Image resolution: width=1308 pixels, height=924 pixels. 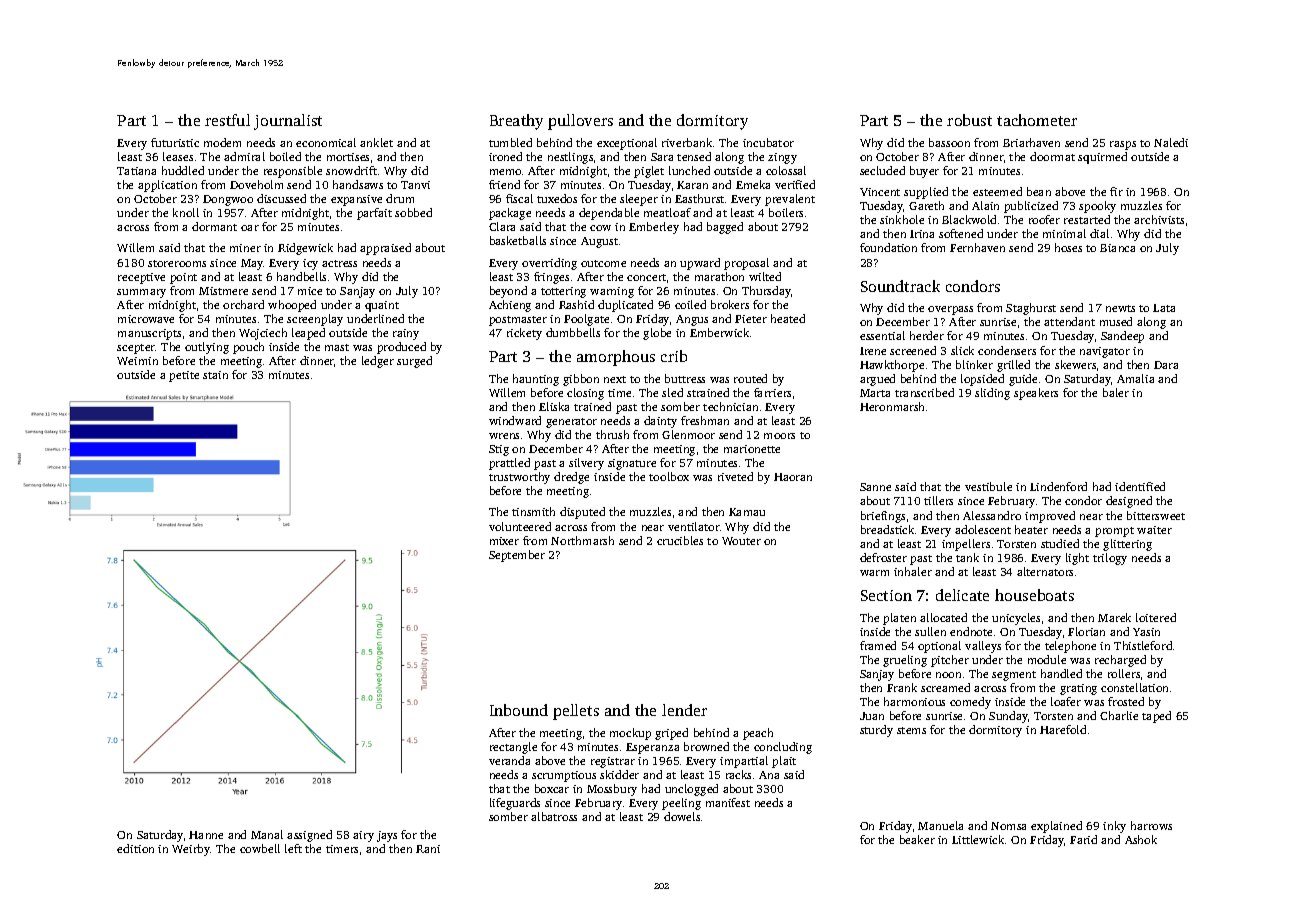 What do you see at coordinates (684, 710) in the page?
I see `lender` at bounding box center [684, 710].
